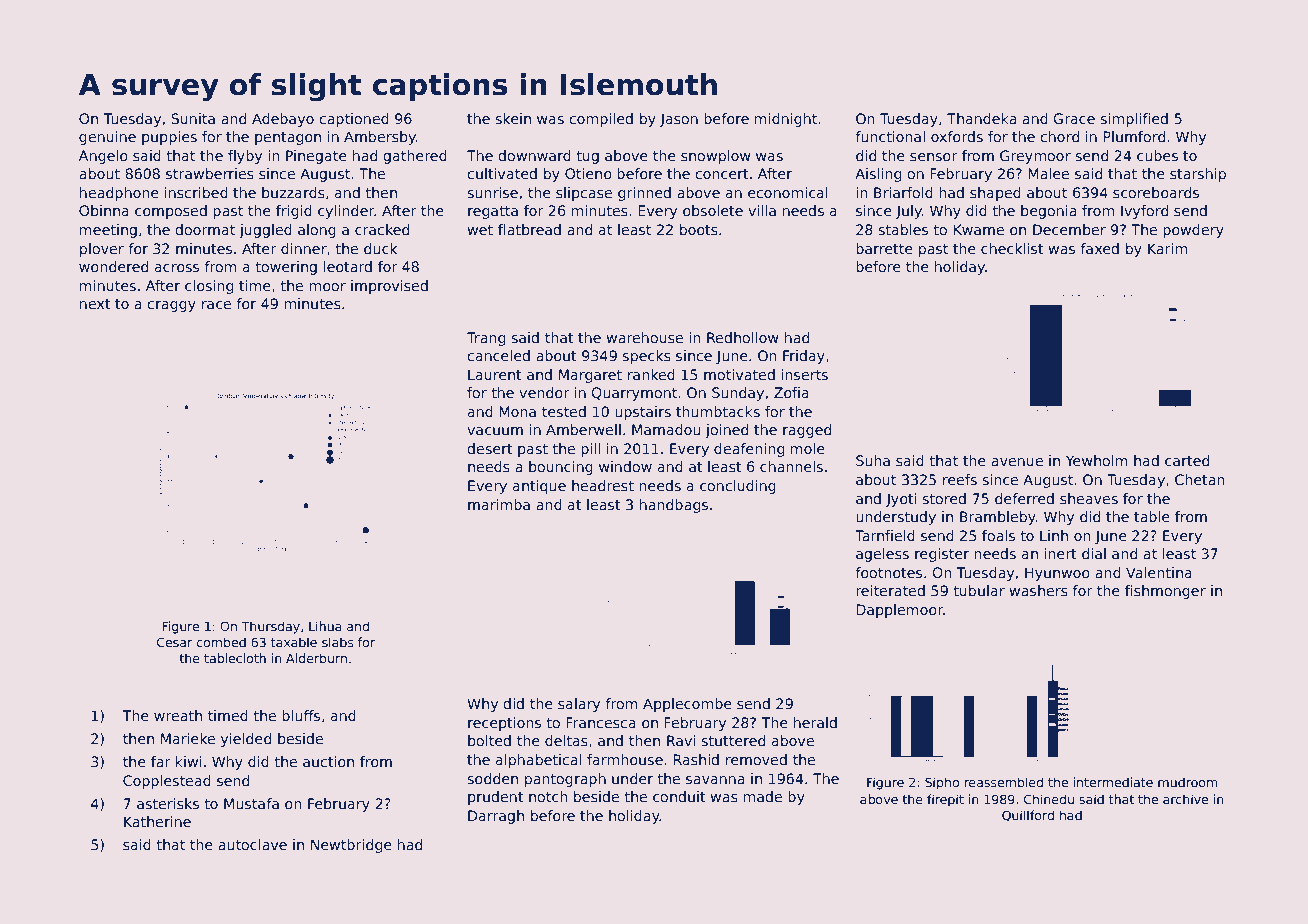 The image size is (1308, 924). What do you see at coordinates (252, 844) in the screenshot?
I see `autoclave` at bounding box center [252, 844].
